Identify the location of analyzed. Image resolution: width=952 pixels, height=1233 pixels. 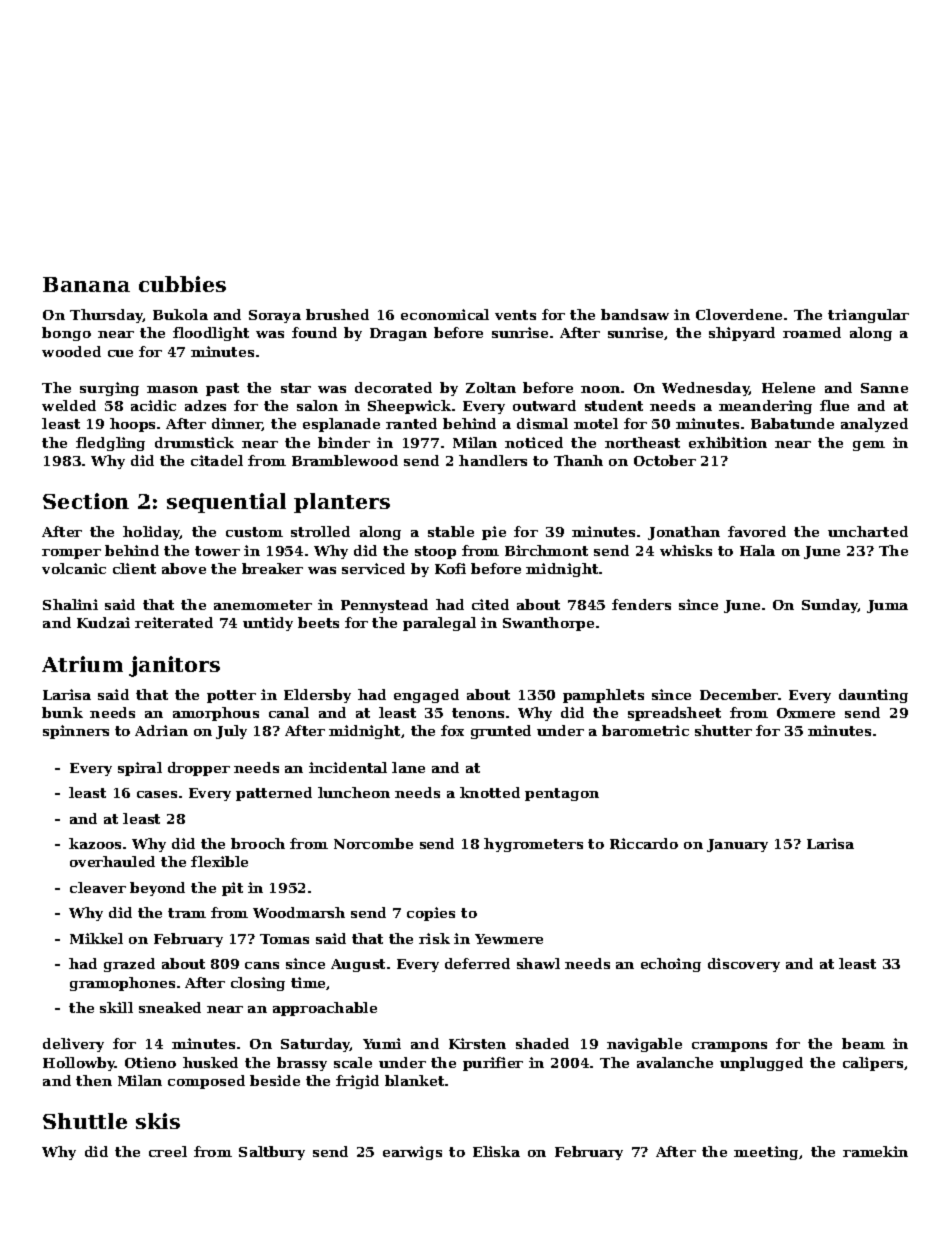
(874, 425).
